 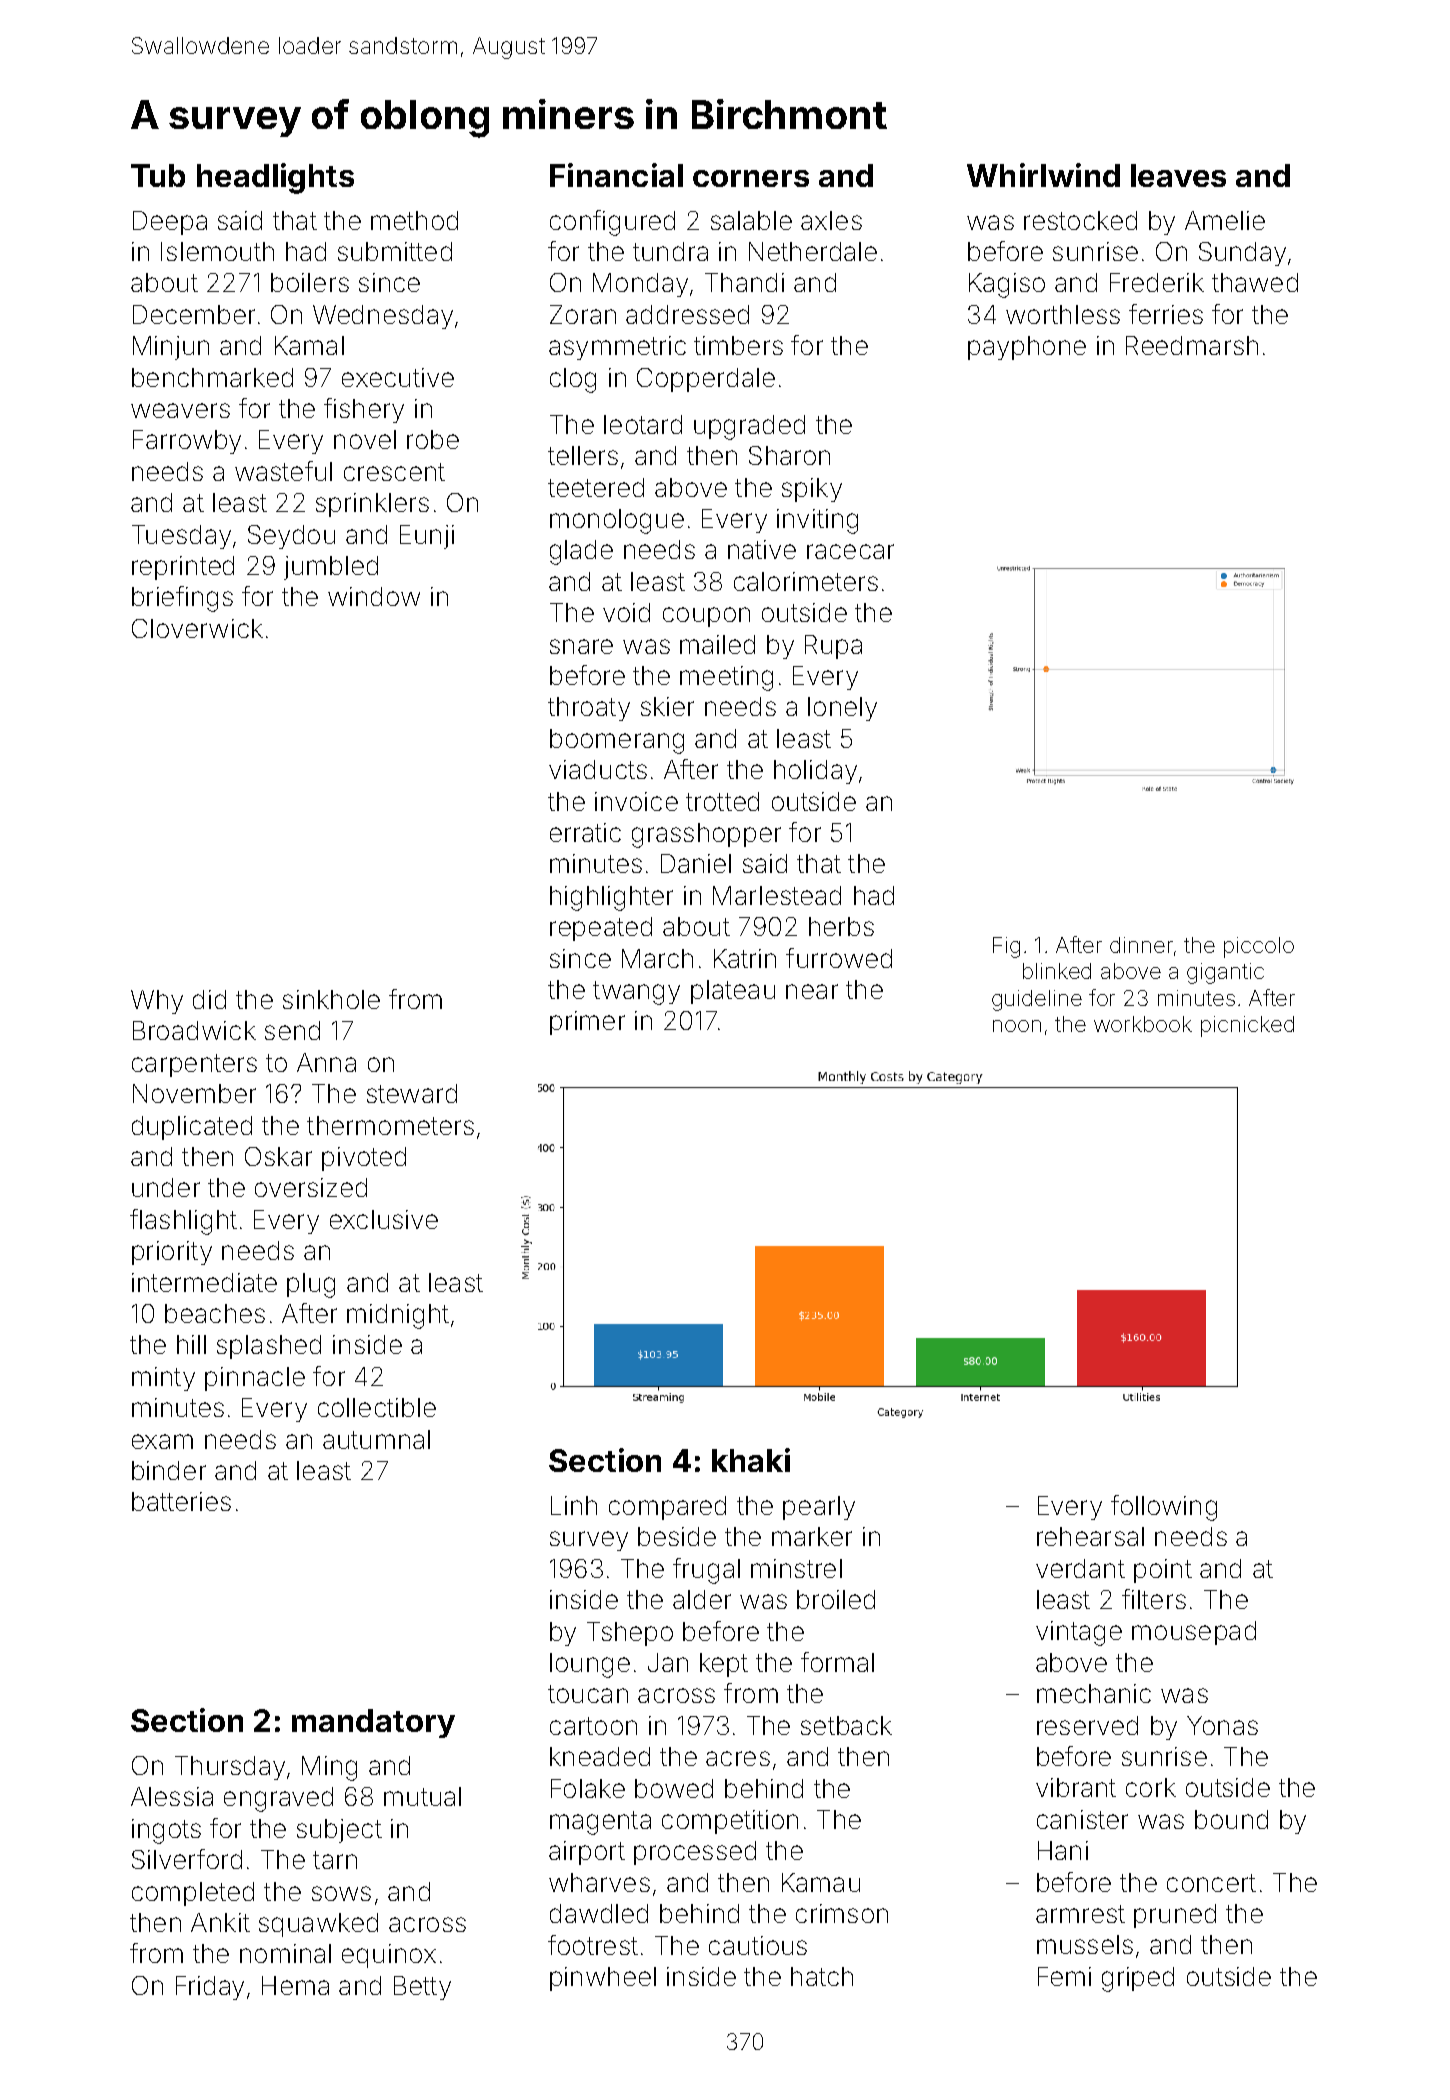 I want to click on processed, so click(x=695, y=1853).
